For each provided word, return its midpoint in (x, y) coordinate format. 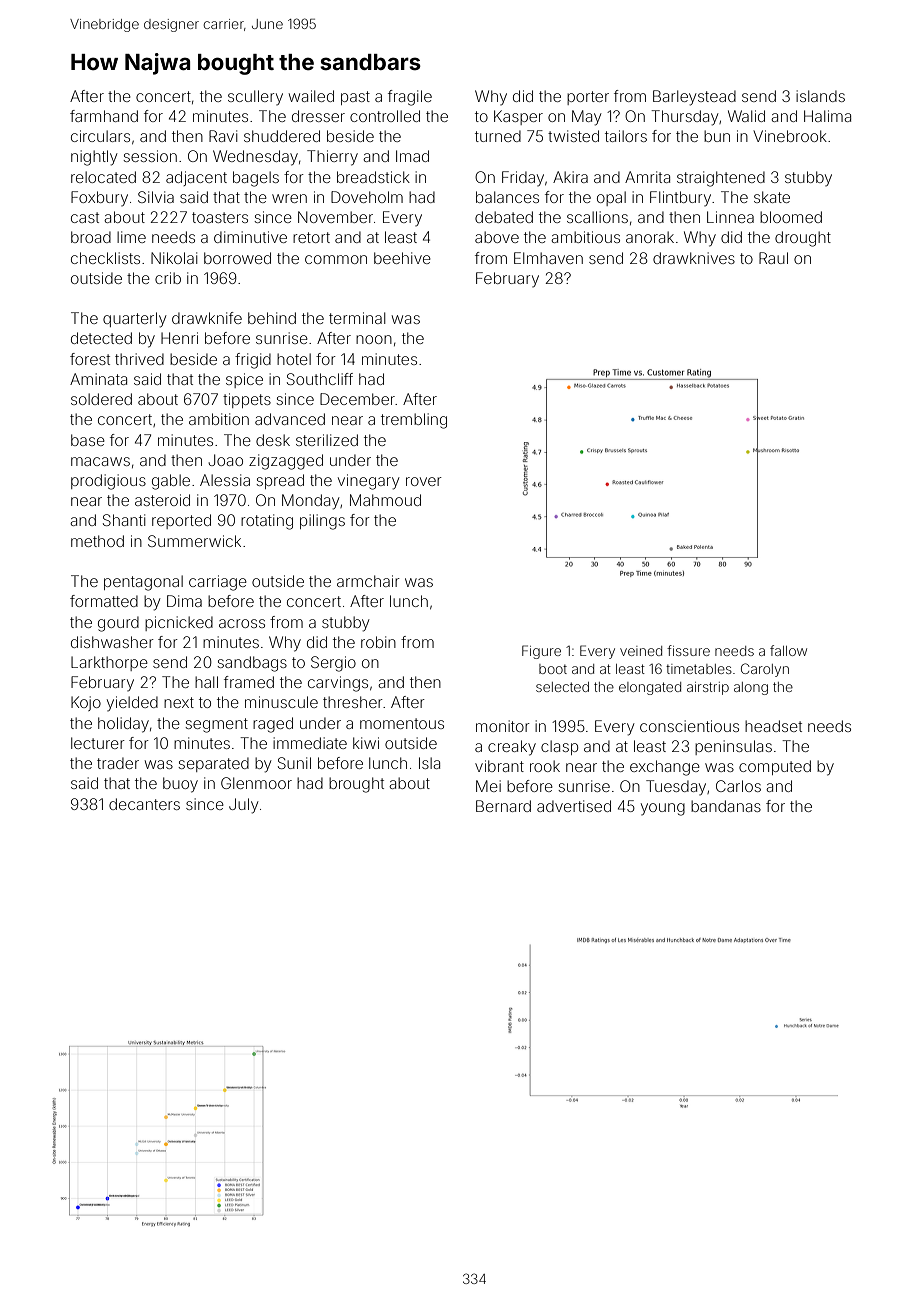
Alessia (225, 480)
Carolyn (765, 670)
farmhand (104, 116)
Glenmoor (256, 783)
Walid (746, 116)
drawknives (694, 258)
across (242, 623)
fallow (788, 650)
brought (356, 785)
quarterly (134, 320)
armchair (368, 581)
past (355, 98)
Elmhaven (548, 258)
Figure (541, 652)
